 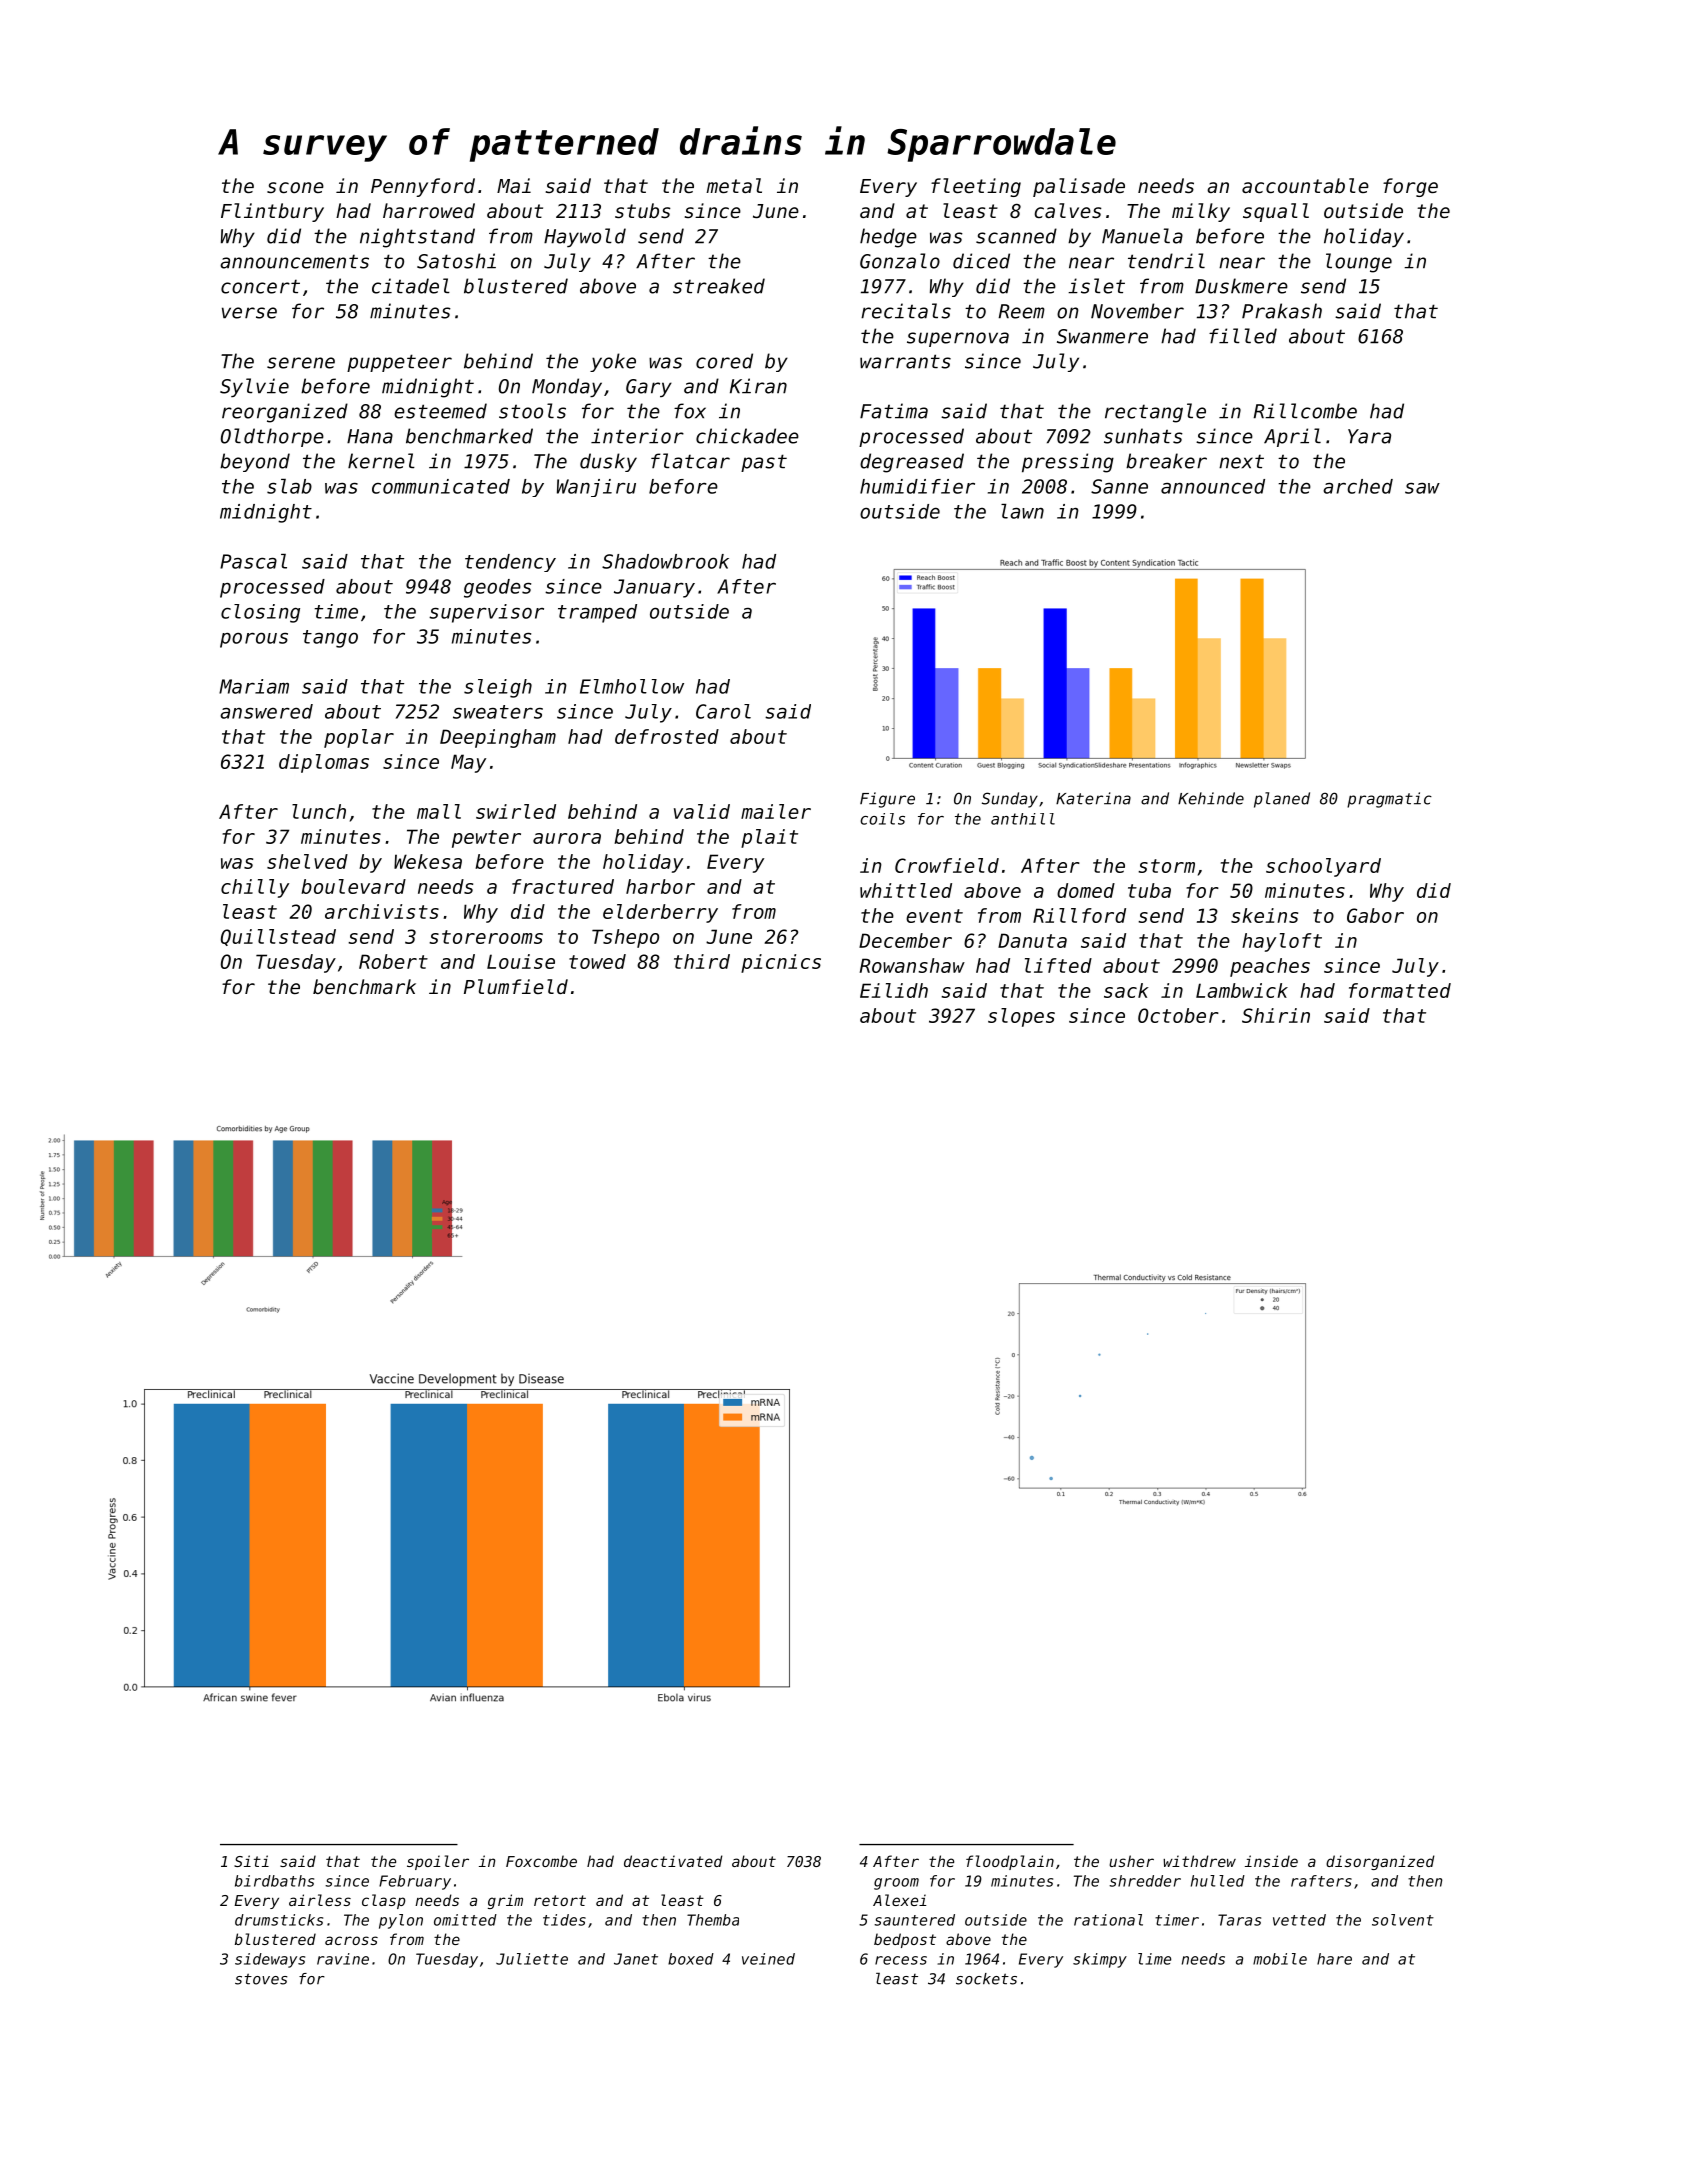 What do you see at coordinates (1410, 187) in the screenshot?
I see `forge` at bounding box center [1410, 187].
